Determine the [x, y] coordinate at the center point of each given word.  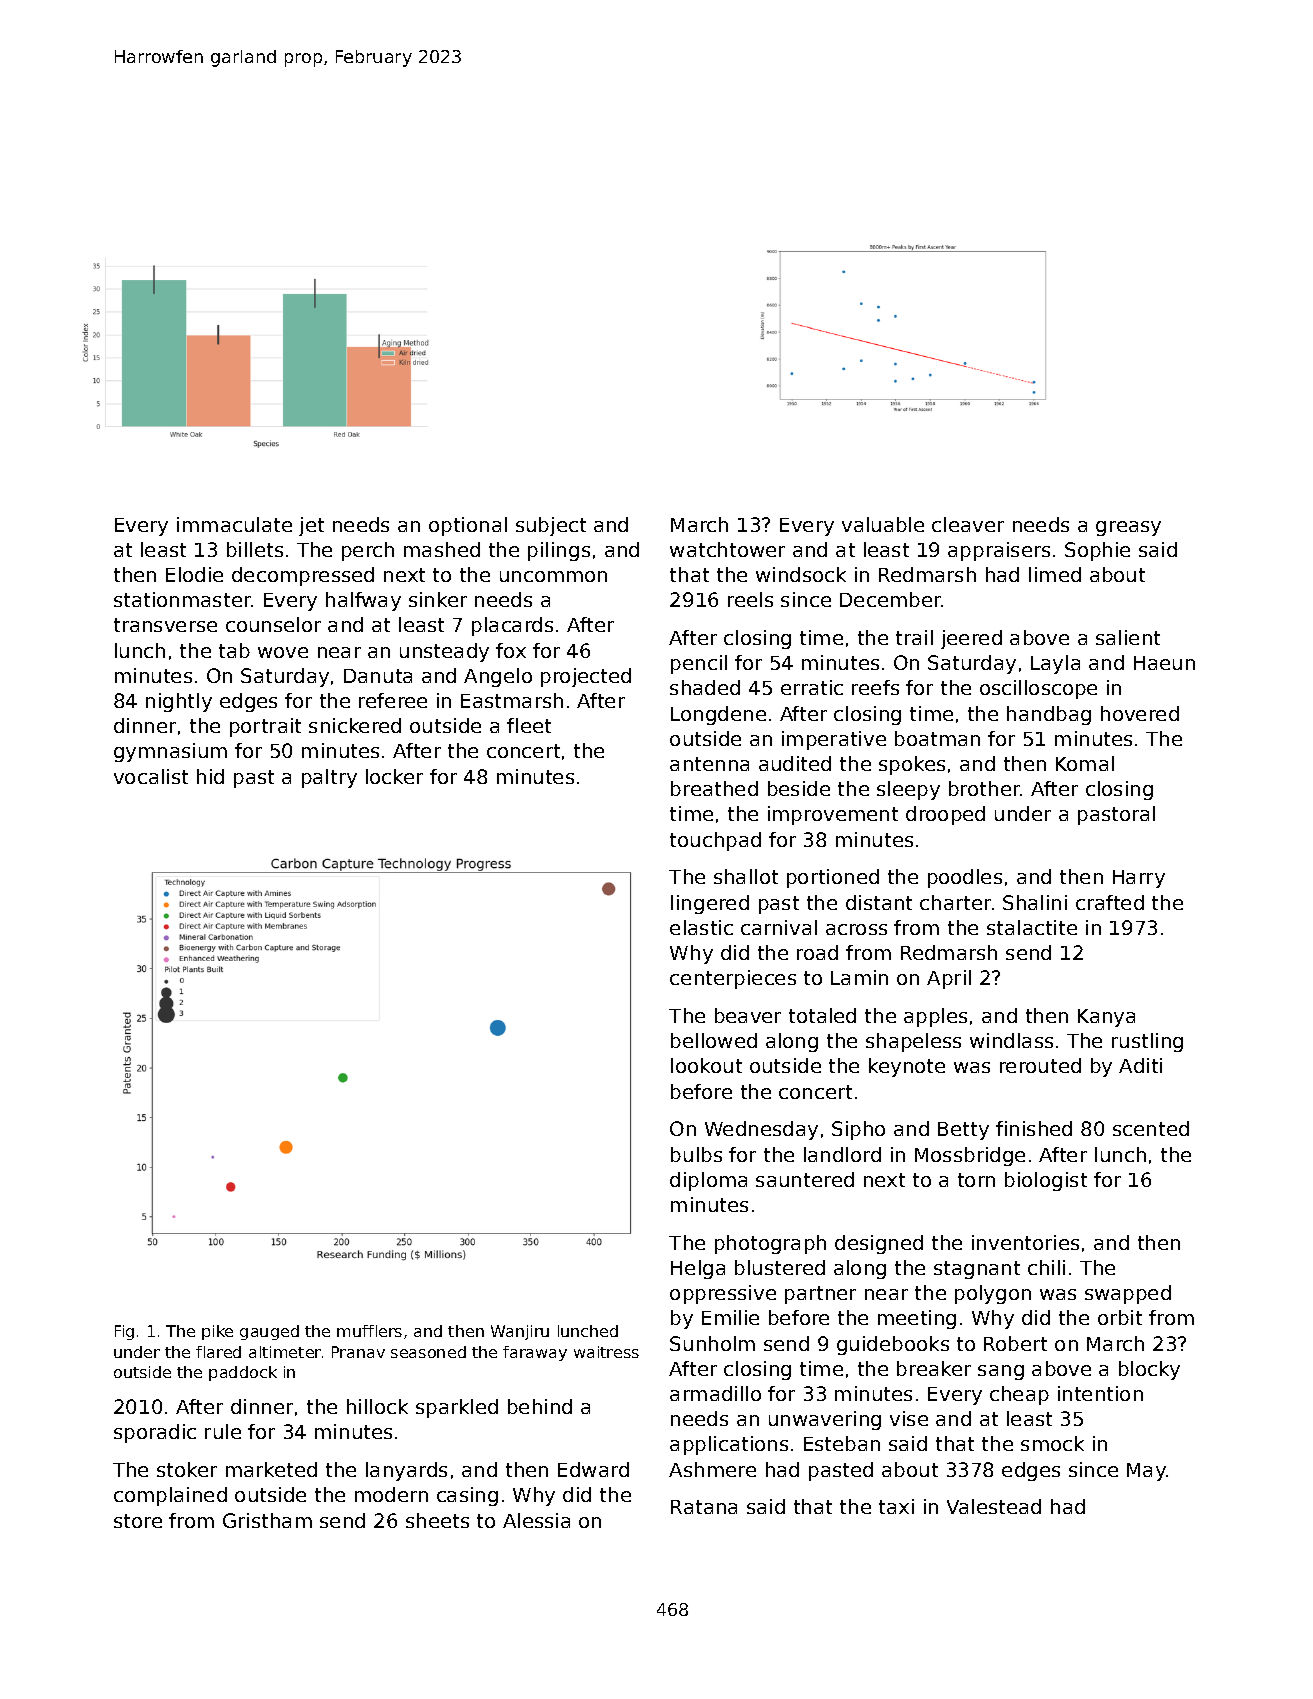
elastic [701, 927]
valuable [883, 524]
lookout [706, 1065]
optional [468, 526]
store [138, 1521]
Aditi [1140, 1065]
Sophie [1097, 551]
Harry [1139, 879]
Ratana [704, 1507]
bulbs [696, 1154]
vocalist [151, 776]
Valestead [994, 1506]
